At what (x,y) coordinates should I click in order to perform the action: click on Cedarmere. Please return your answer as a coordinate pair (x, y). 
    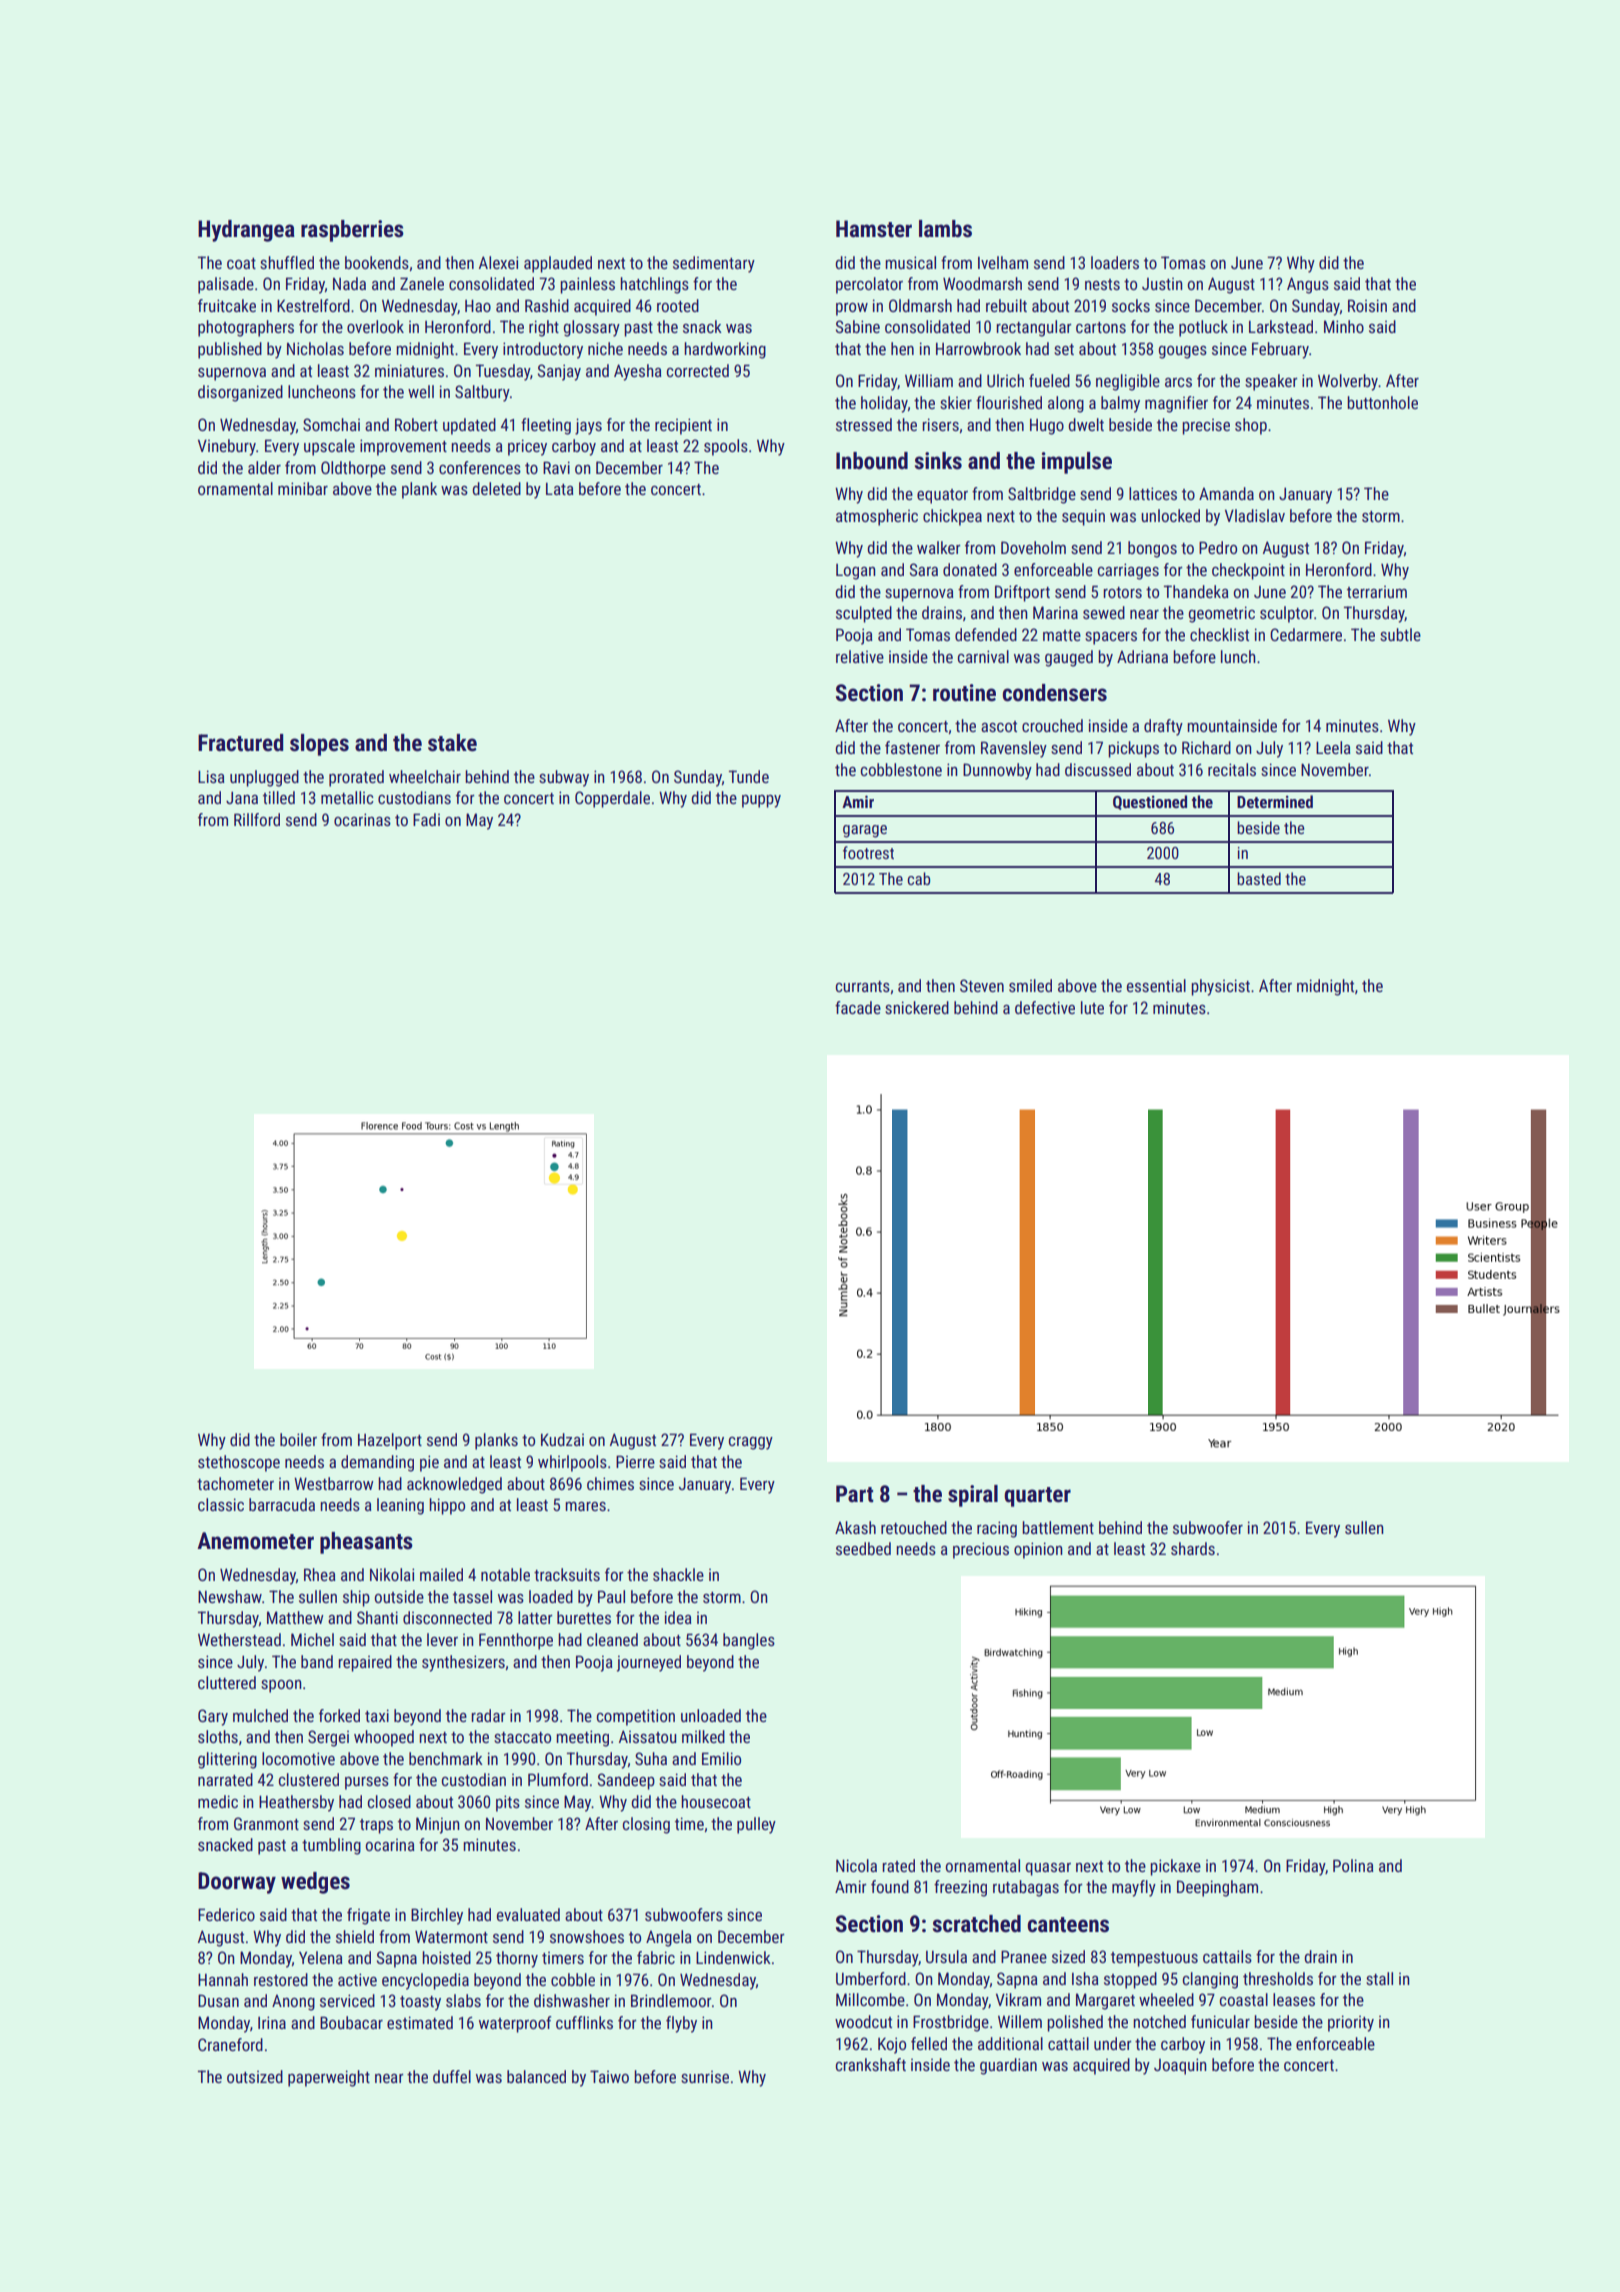
    Looking at the image, I should click on (1306, 634).
